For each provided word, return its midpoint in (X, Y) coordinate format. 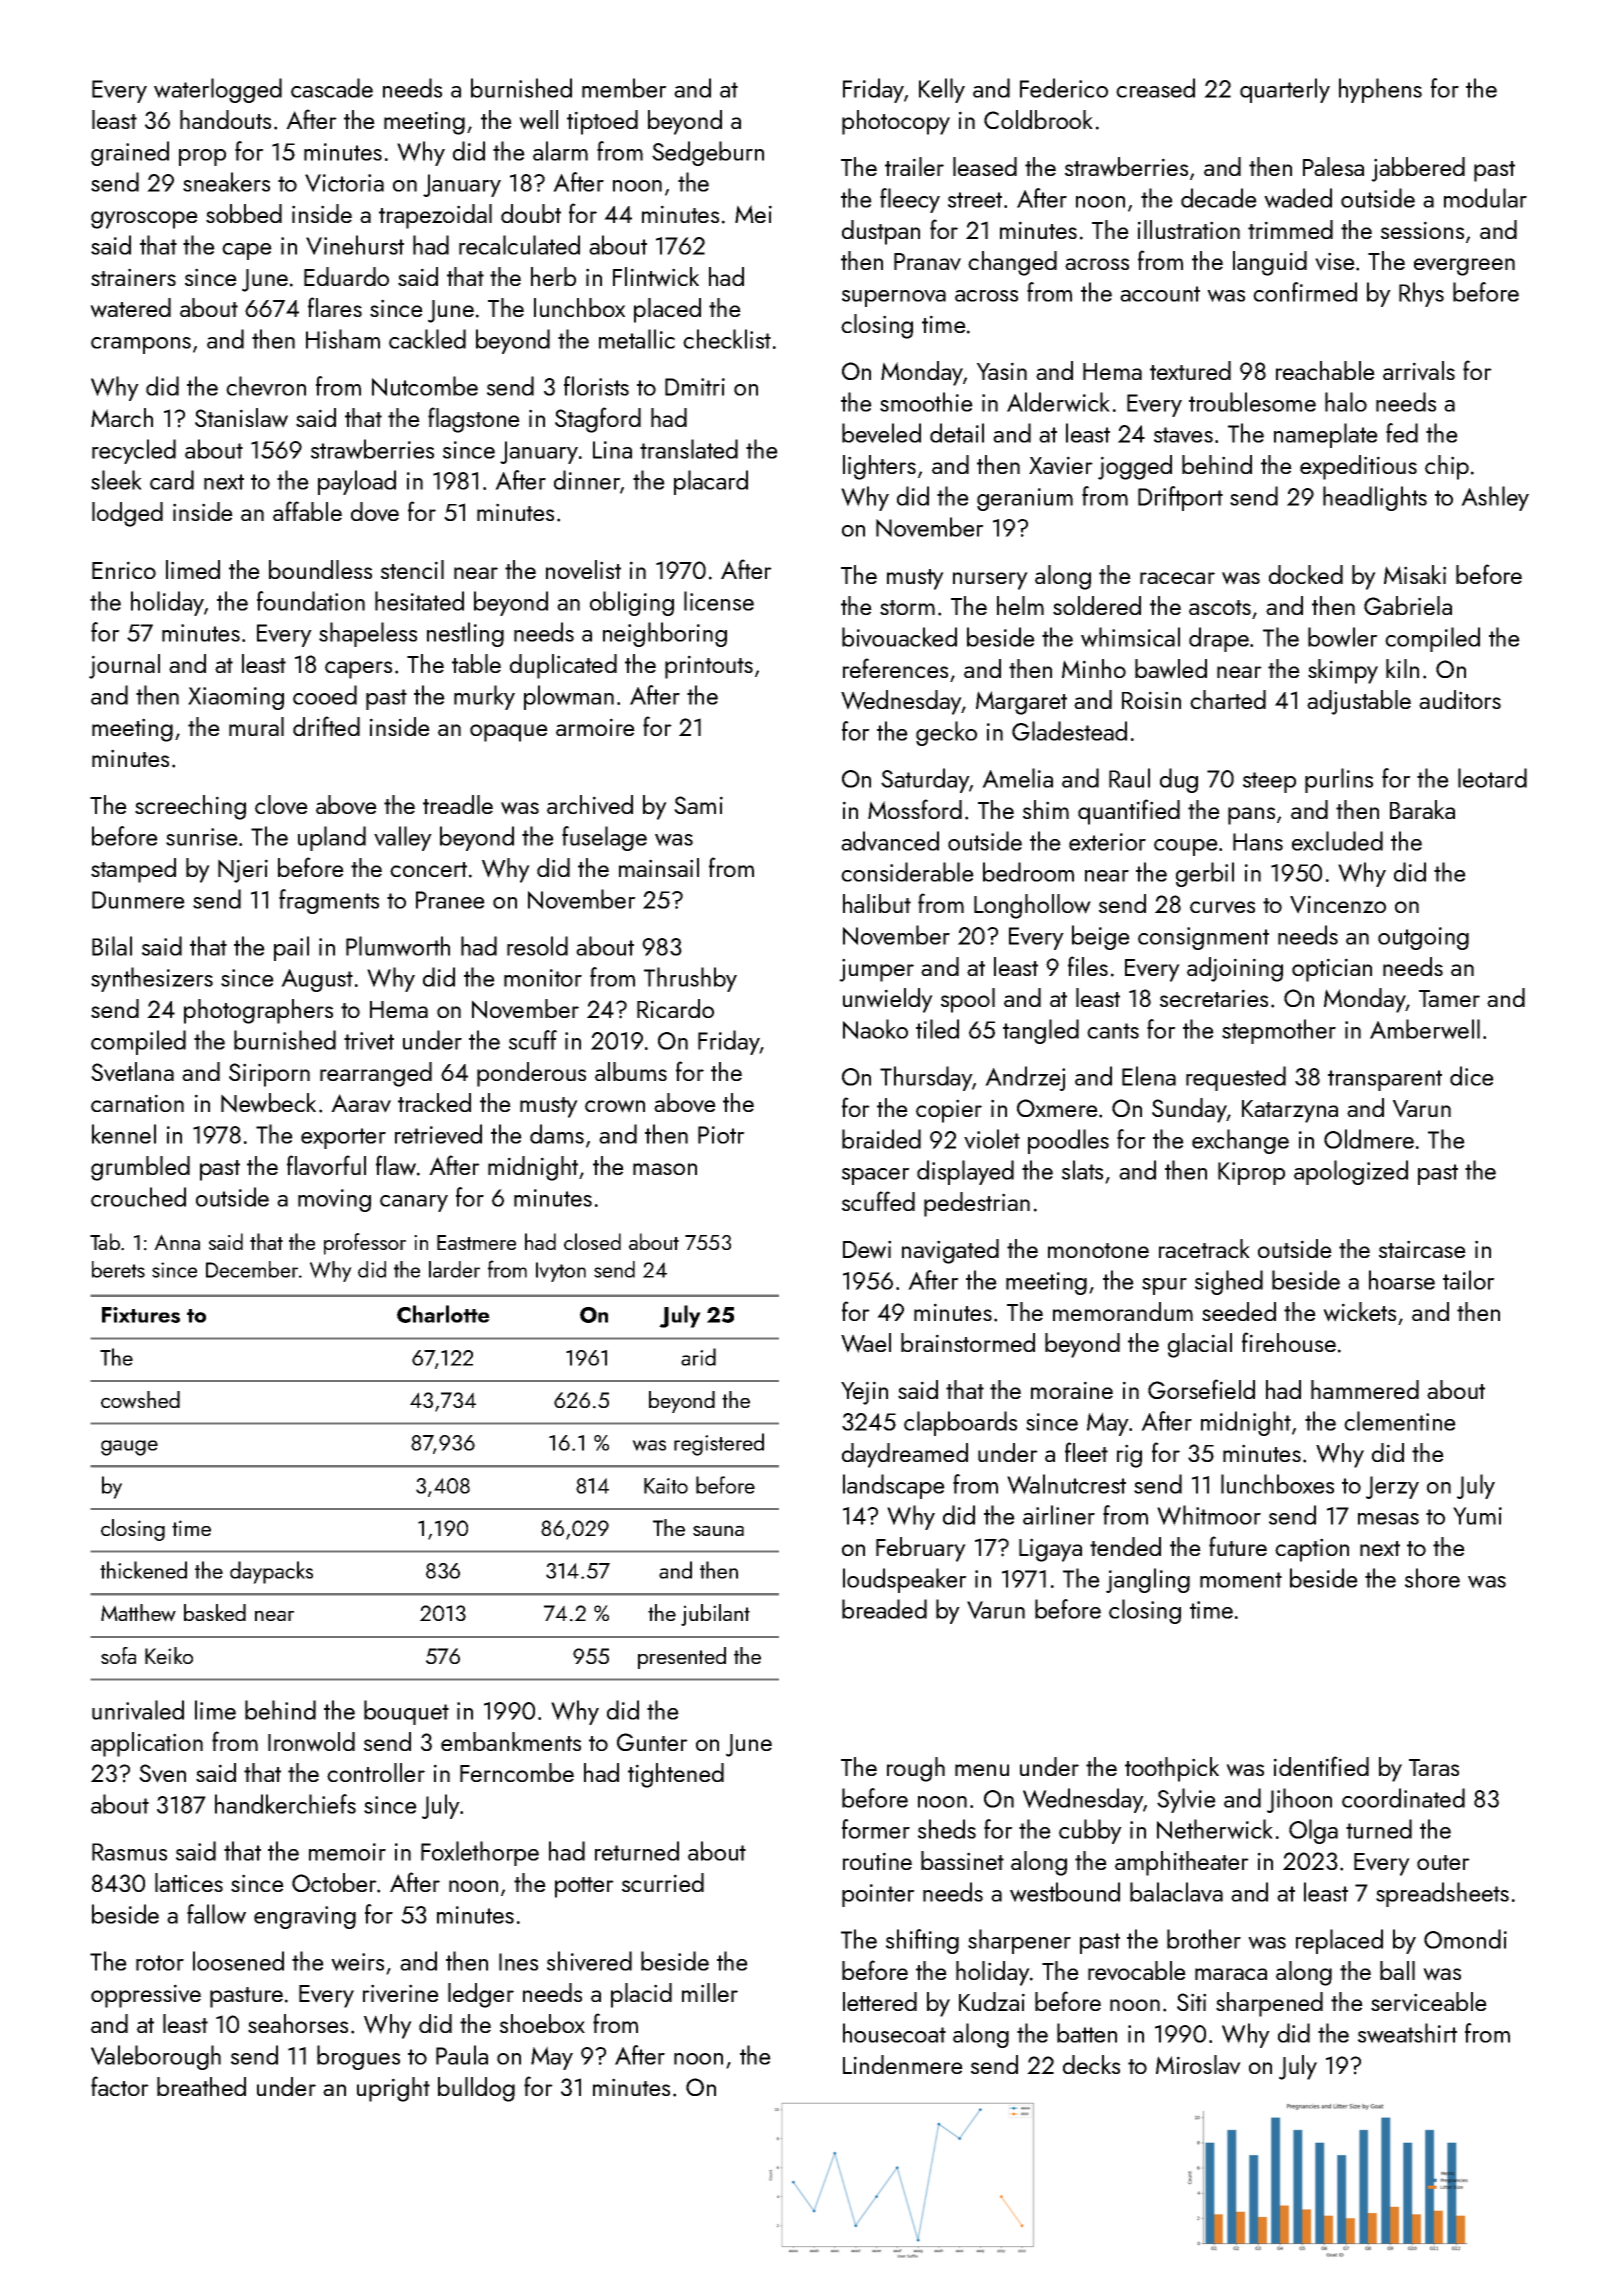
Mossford (915, 809)
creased (1155, 88)
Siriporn (269, 1075)
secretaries (1214, 998)
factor (120, 2086)
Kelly (942, 90)
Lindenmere (903, 2064)
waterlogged (218, 90)
